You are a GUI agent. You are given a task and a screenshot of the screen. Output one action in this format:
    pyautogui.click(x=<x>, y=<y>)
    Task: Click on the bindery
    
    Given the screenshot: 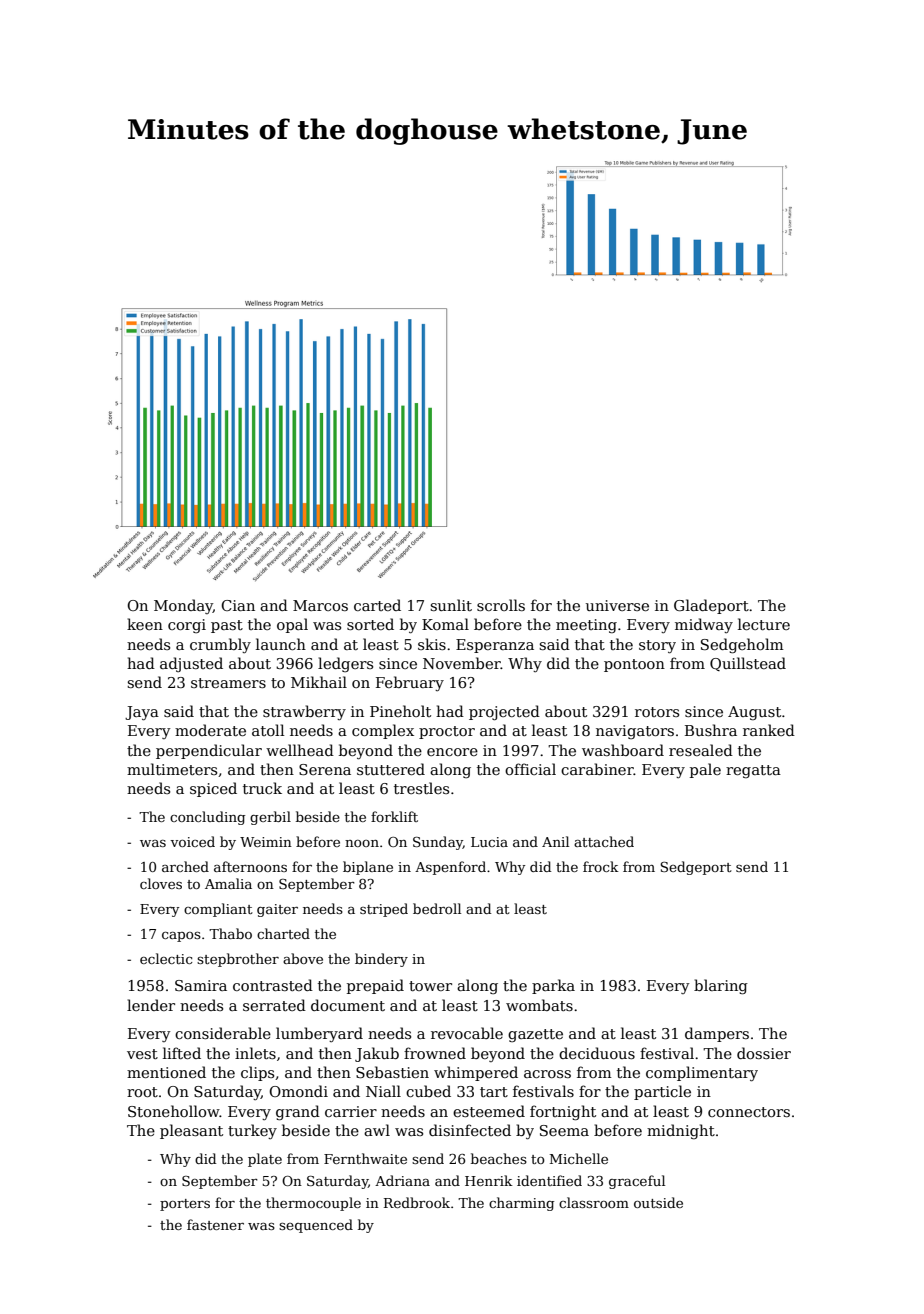 What is the action you would take?
    pyautogui.click(x=381, y=960)
